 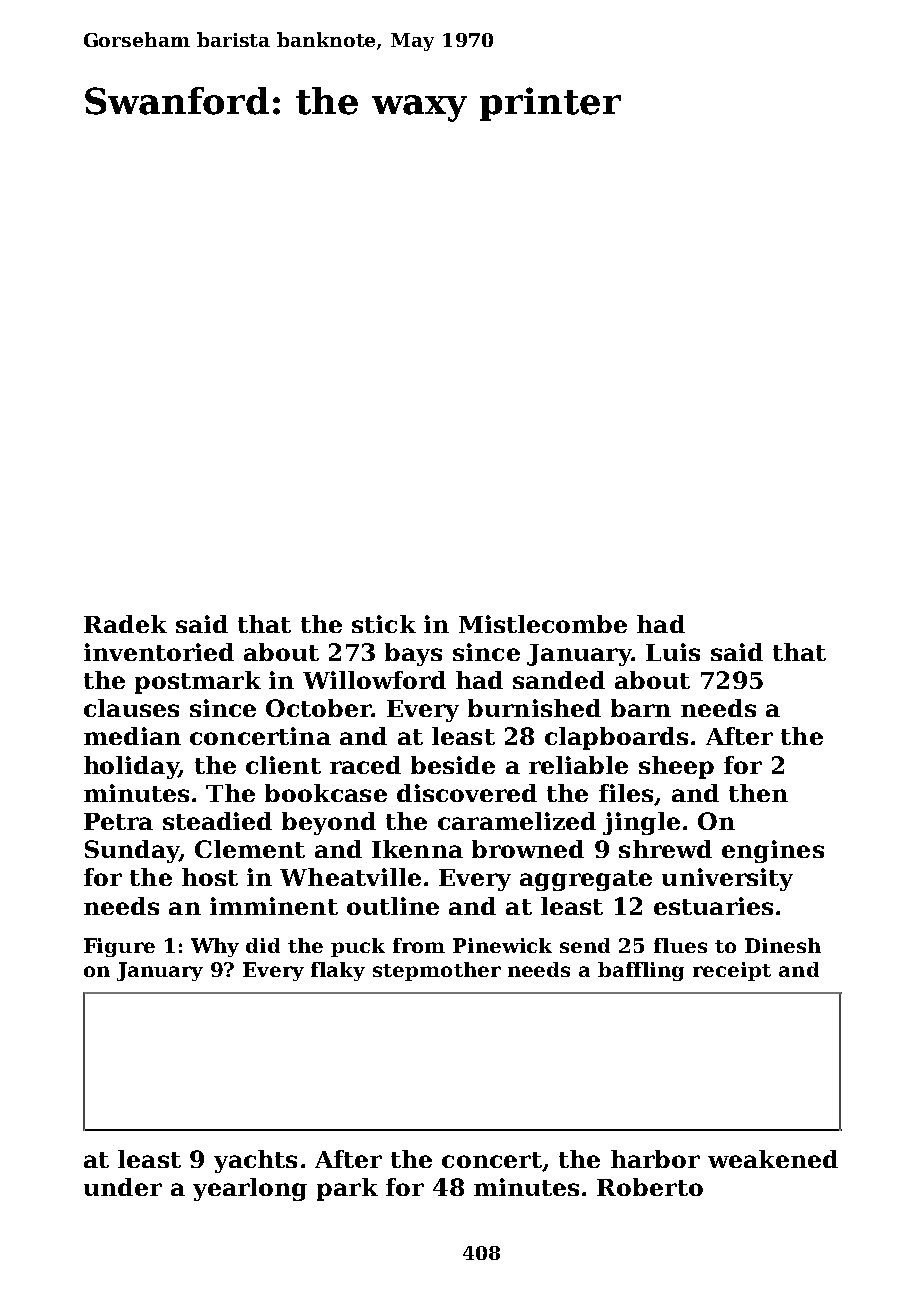 What do you see at coordinates (783, 945) in the screenshot?
I see `Dinesh` at bounding box center [783, 945].
